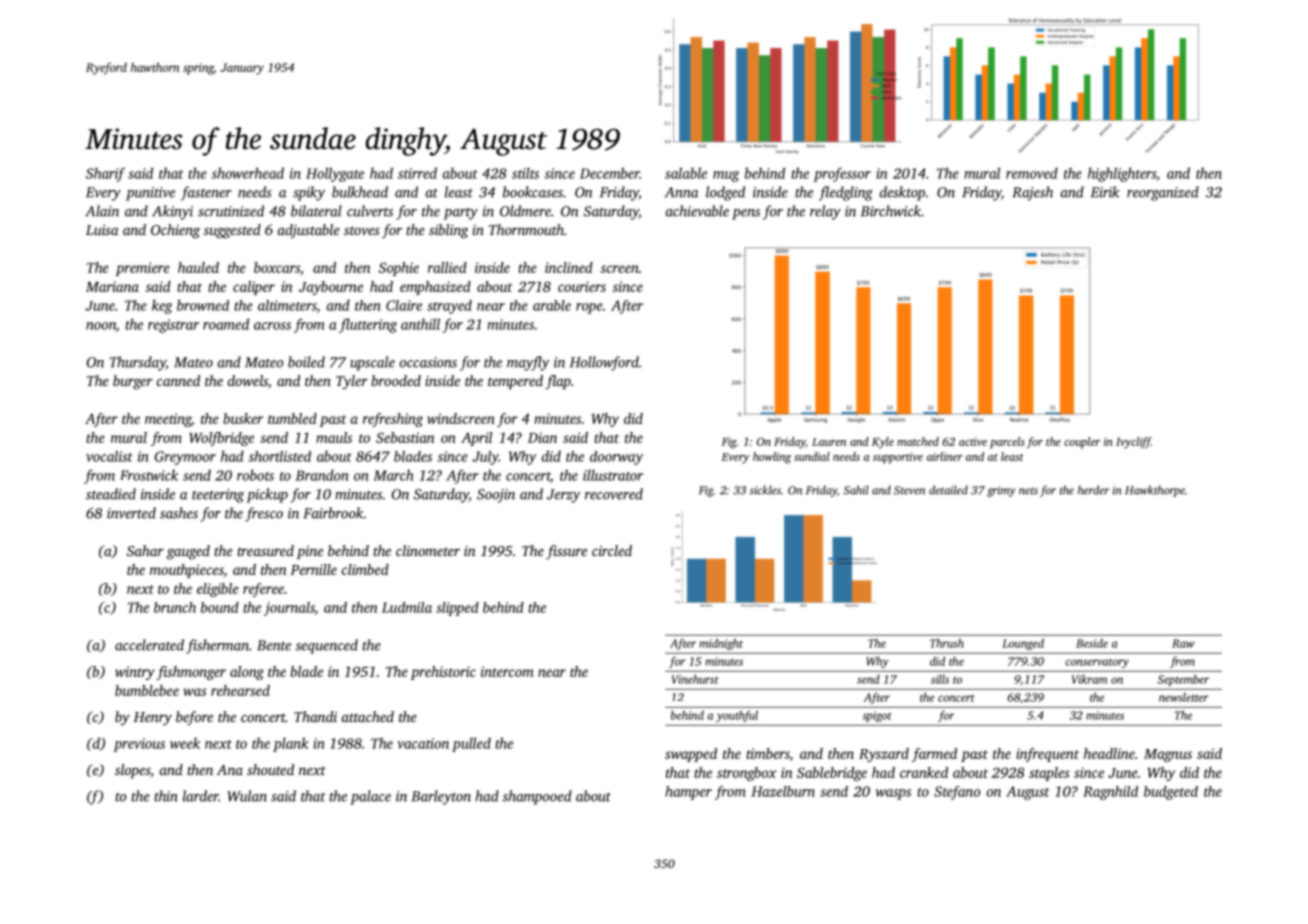 This screenshot has width=1308, height=924. I want to click on Hollygate, so click(335, 174).
